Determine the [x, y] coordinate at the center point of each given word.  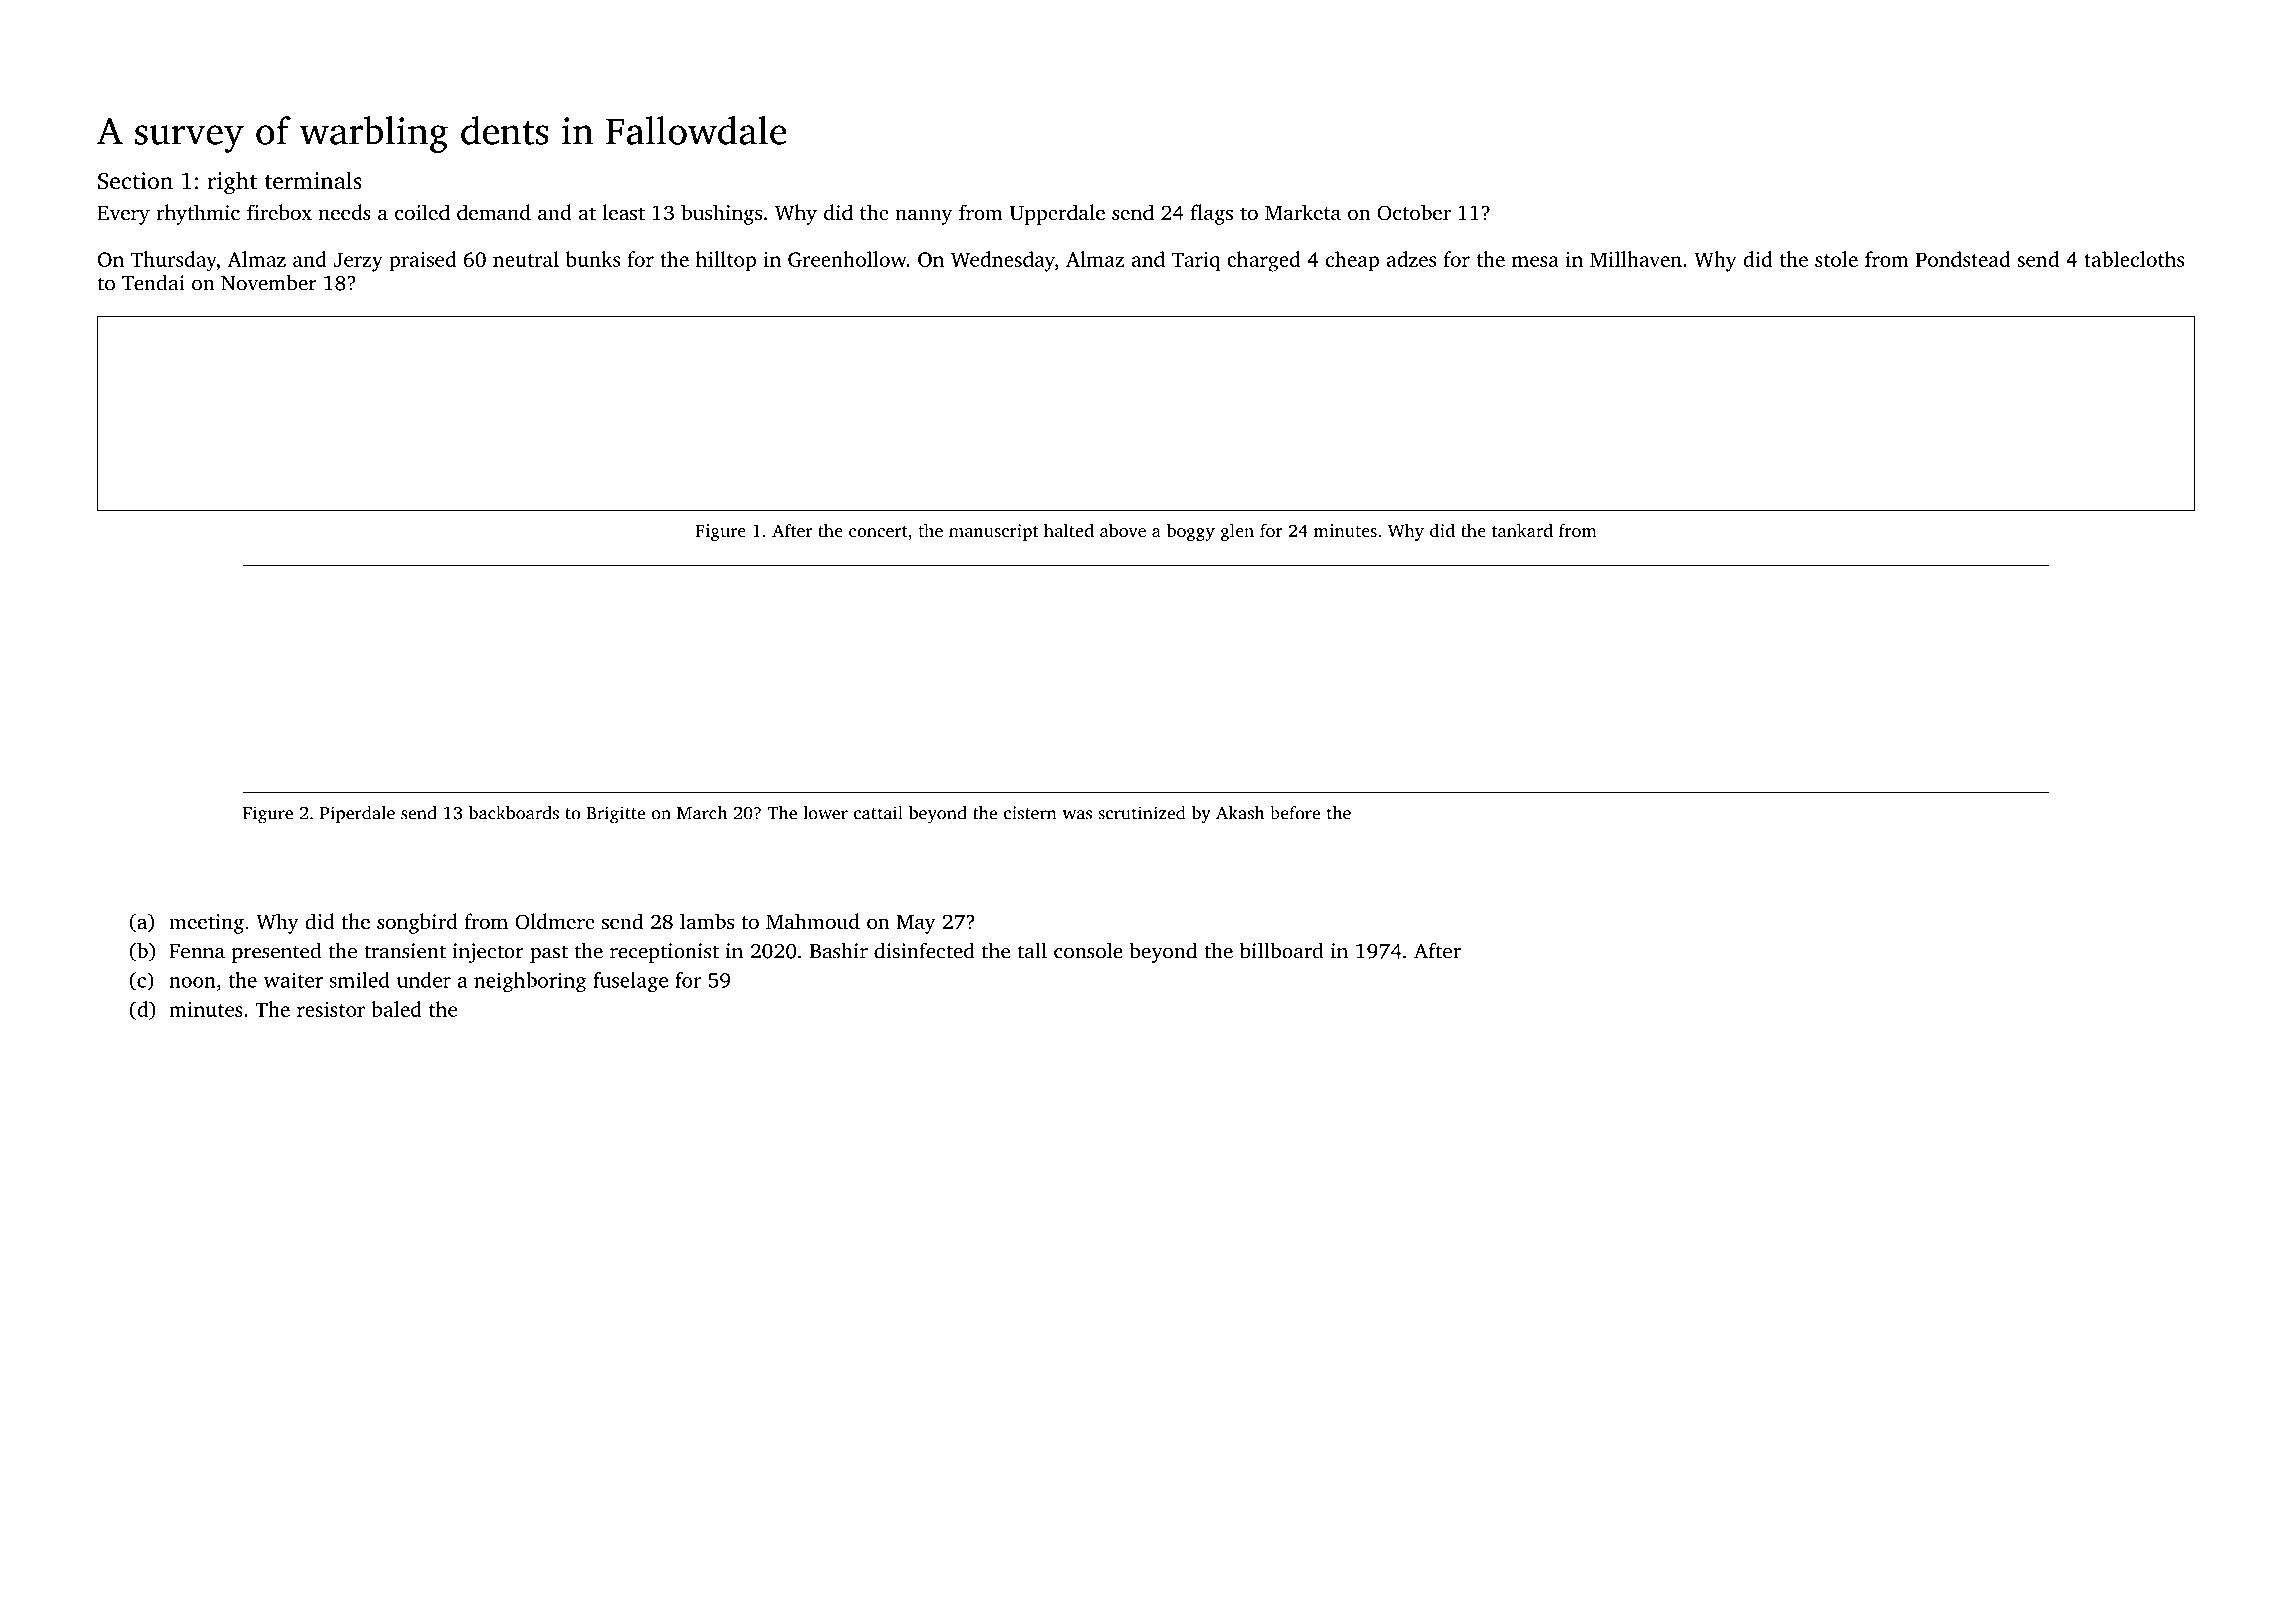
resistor [331, 1009]
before [1295, 813]
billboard [1281, 950]
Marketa [1303, 212]
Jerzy [358, 262]
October [1414, 212]
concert [878, 531]
